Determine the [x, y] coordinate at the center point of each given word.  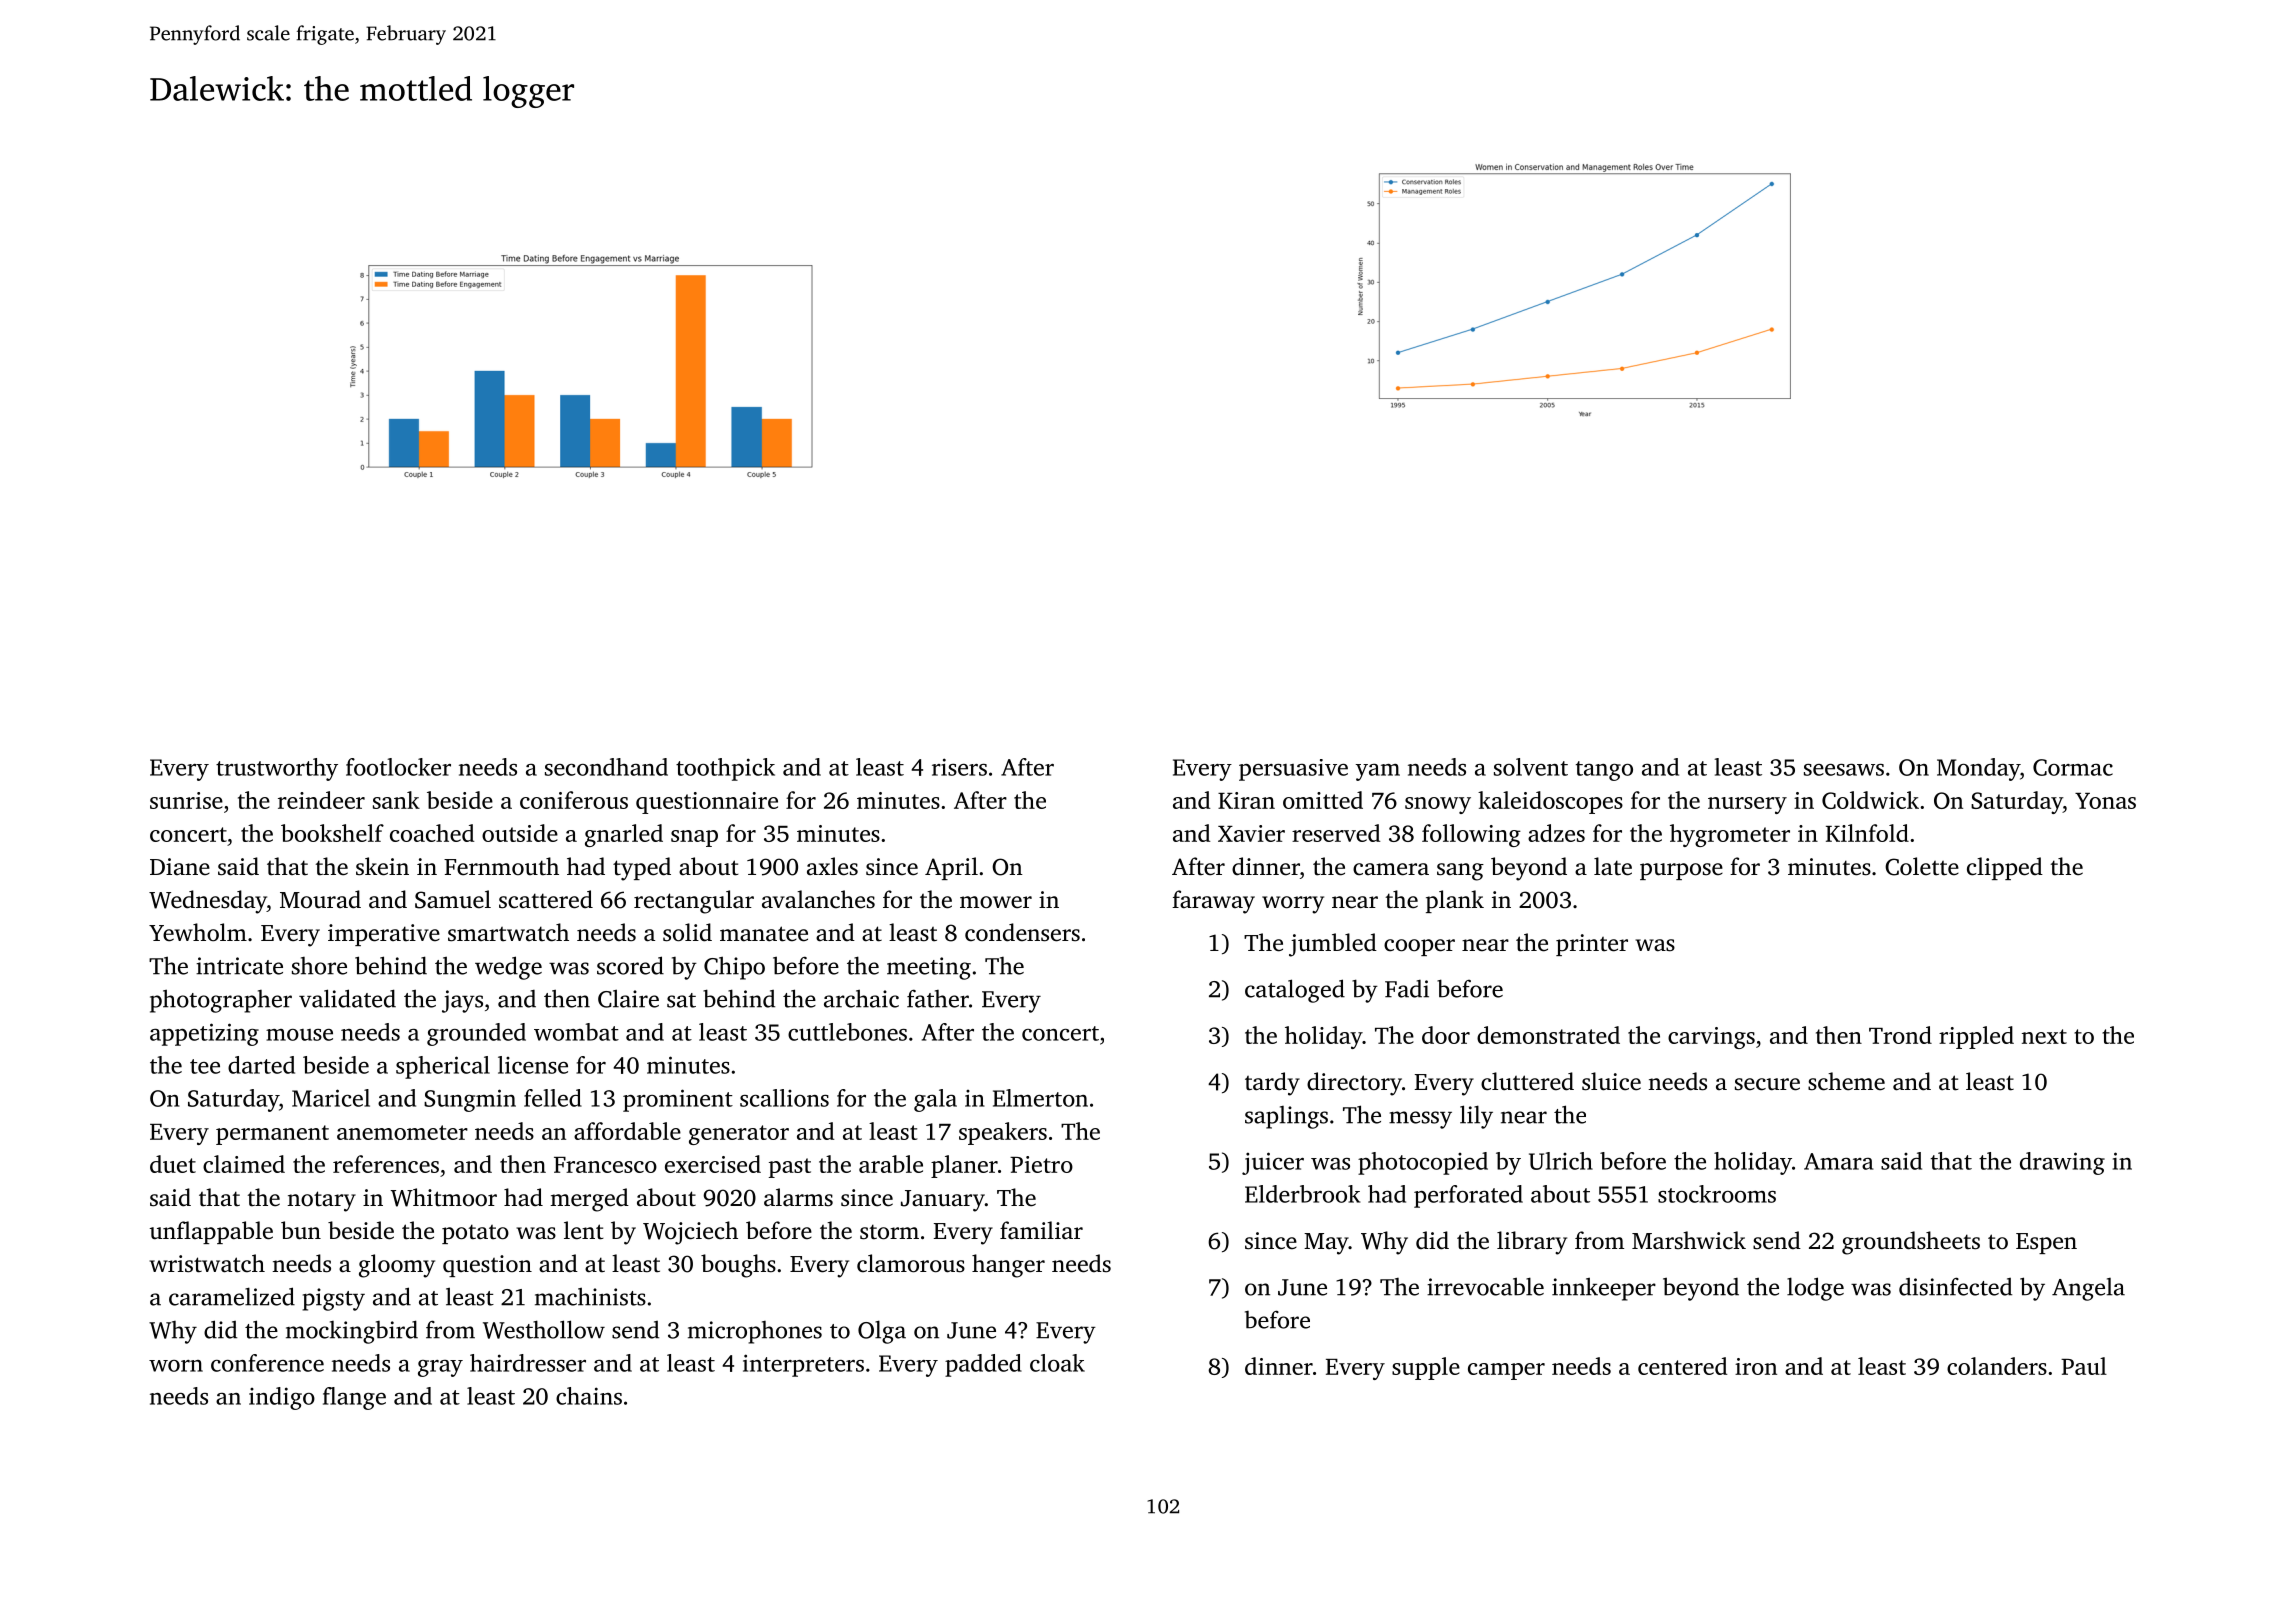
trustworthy [277, 769]
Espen [2046, 1243]
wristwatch [207, 1263]
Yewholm [198, 932]
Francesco [605, 1165]
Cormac [2073, 767]
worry [1293, 905]
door [1446, 1035]
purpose [1681, 871]
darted [261, 1065]
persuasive [1293, 770]
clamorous [911, 1263]
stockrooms [1717, 1194]
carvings [1711, 1038]
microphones [755, 1332]
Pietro [1041, 1164]
